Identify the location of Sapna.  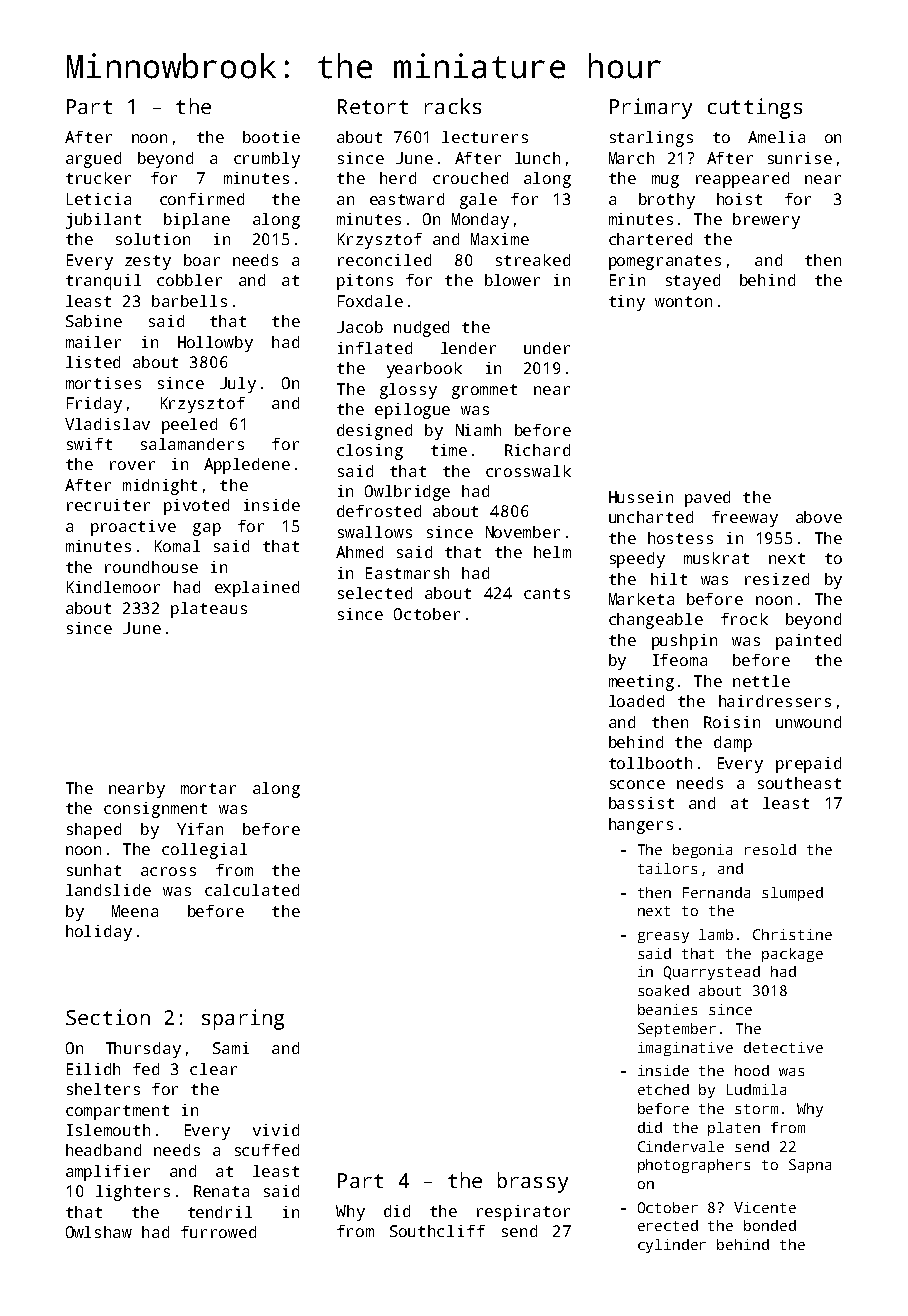
(810, 1166).
